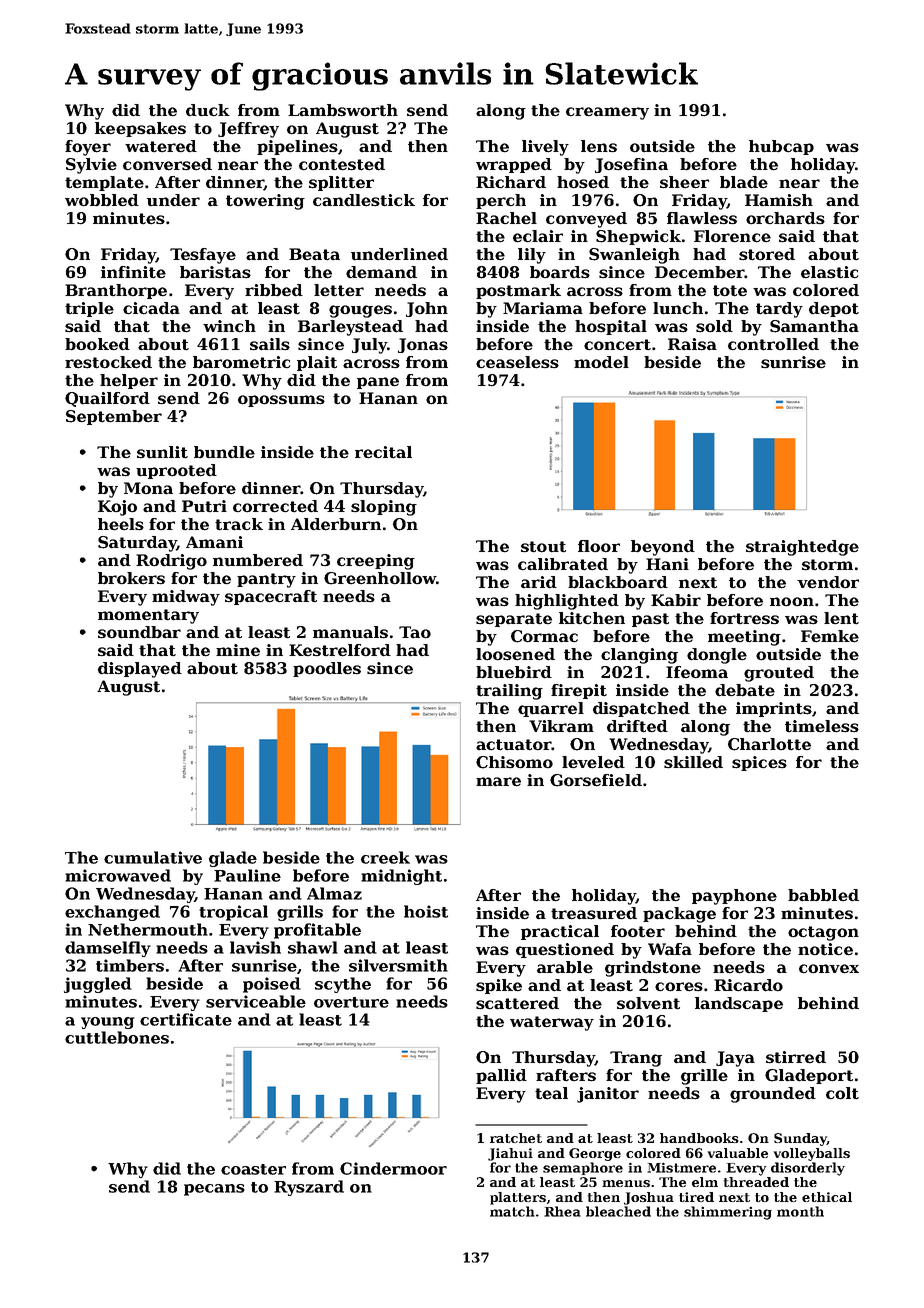  Describe the element at coordinates (214, 1190) in the screenshot. I see `pecans` at that location.
